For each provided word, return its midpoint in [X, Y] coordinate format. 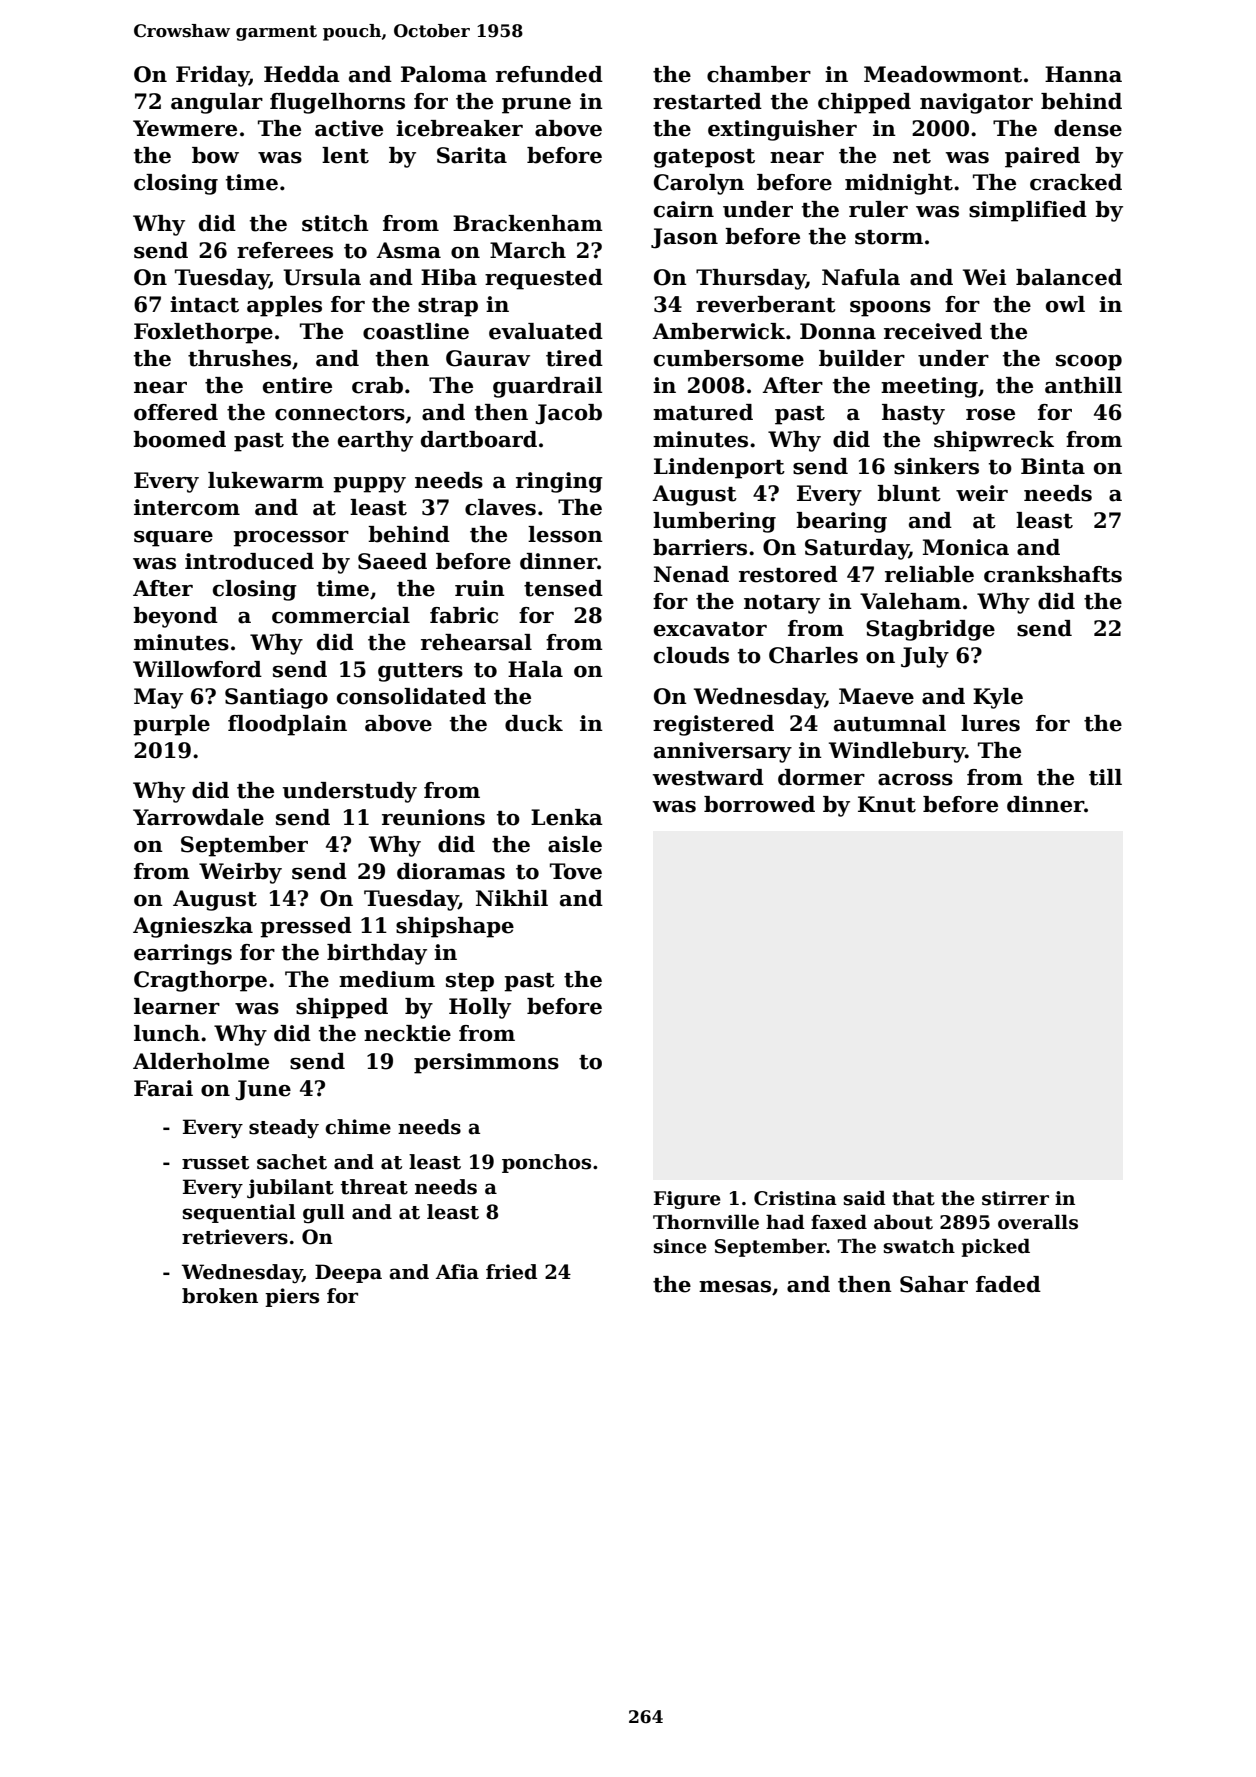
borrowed [759, 804]
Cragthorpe [200, 981]
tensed [563, 588]
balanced [1069, 277]
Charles [813, 655]
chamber [759, 74]
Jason [684, 238]
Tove [576, 871]
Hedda [302, 74]
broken [220, 1296]
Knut [887, 804]
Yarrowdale [198, 817]
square [173, 539]
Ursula [322, 277]
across [915, 780]
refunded [549, 74]
